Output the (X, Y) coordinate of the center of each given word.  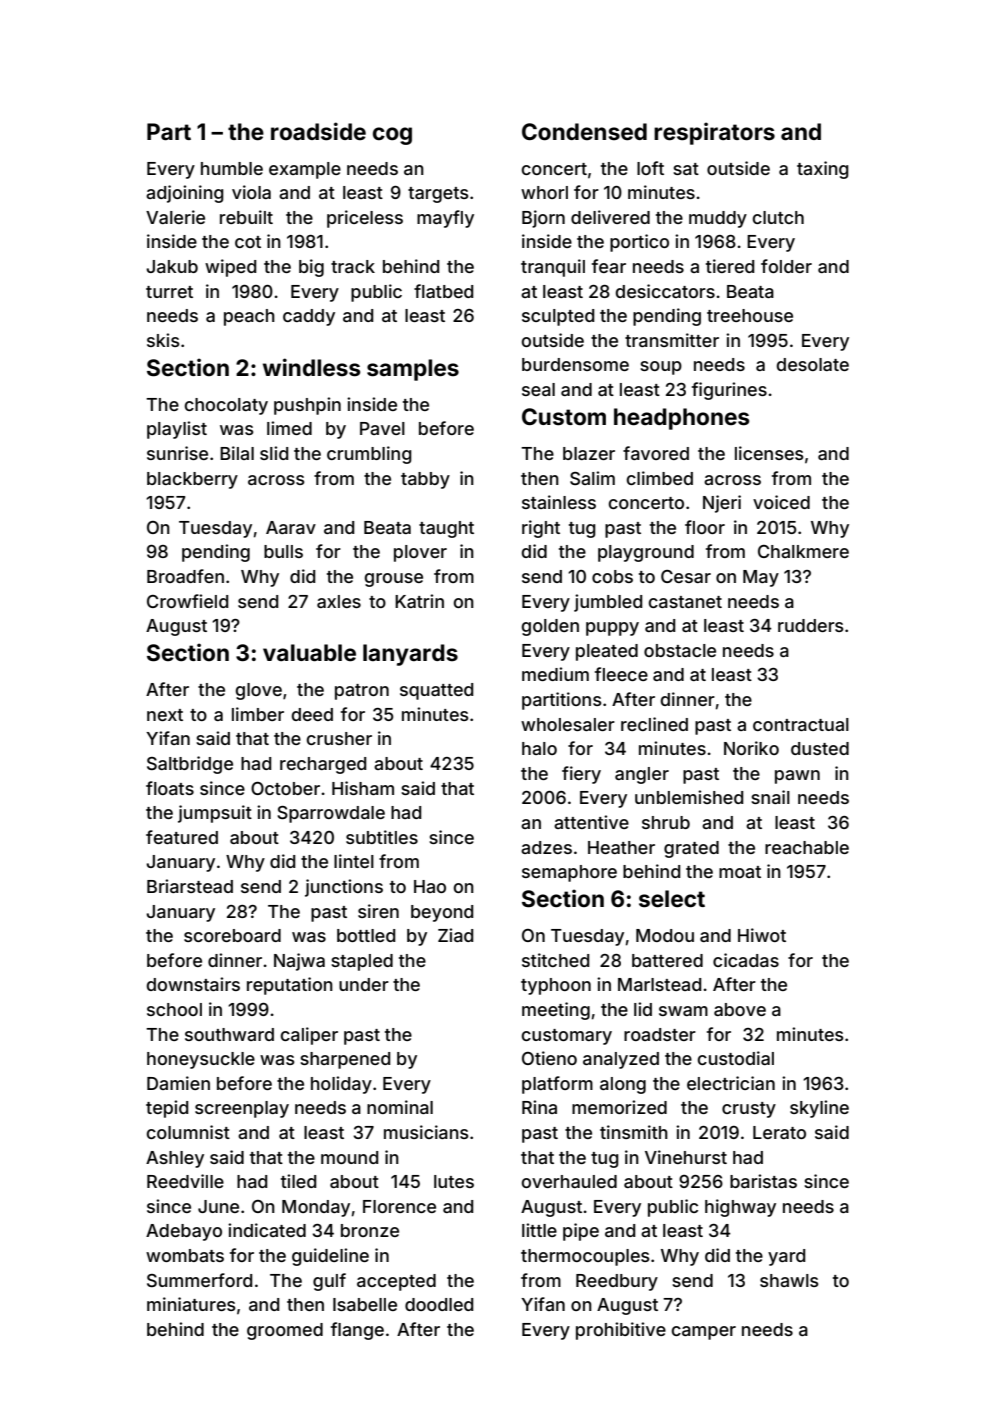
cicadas (746, 960)
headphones (681, 419)
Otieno (549, 1058)
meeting (556, 1011)
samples (413, 370)
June (218, 1206)
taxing (823, 170)
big (311, 268)
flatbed (443, 291)
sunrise (177, 453)
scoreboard (232, 935)
